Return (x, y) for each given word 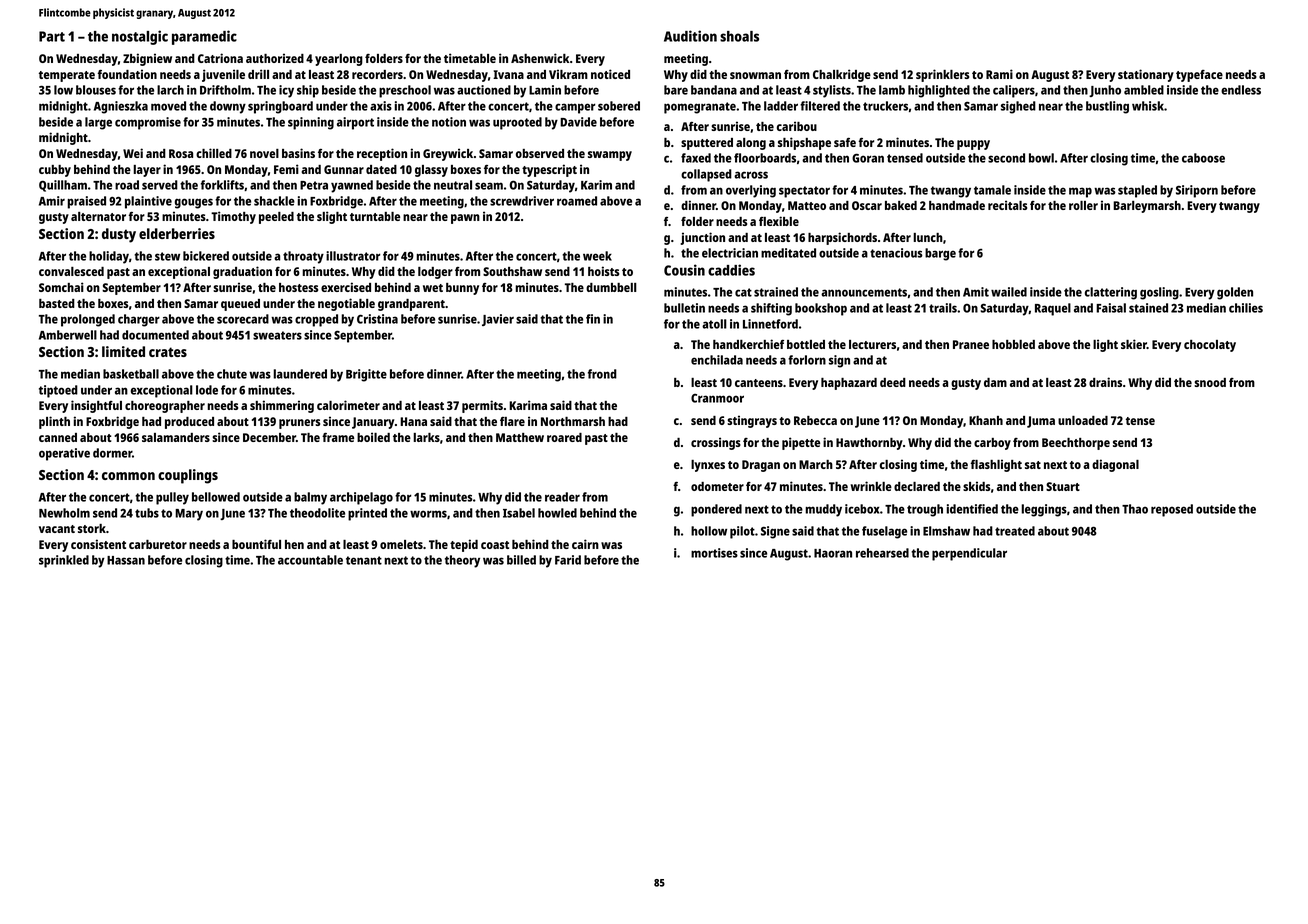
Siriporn (1197, 191)
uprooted (517, 123)
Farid (568, 560)
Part (52, 36)
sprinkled (64, 561)
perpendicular (969, 554)
